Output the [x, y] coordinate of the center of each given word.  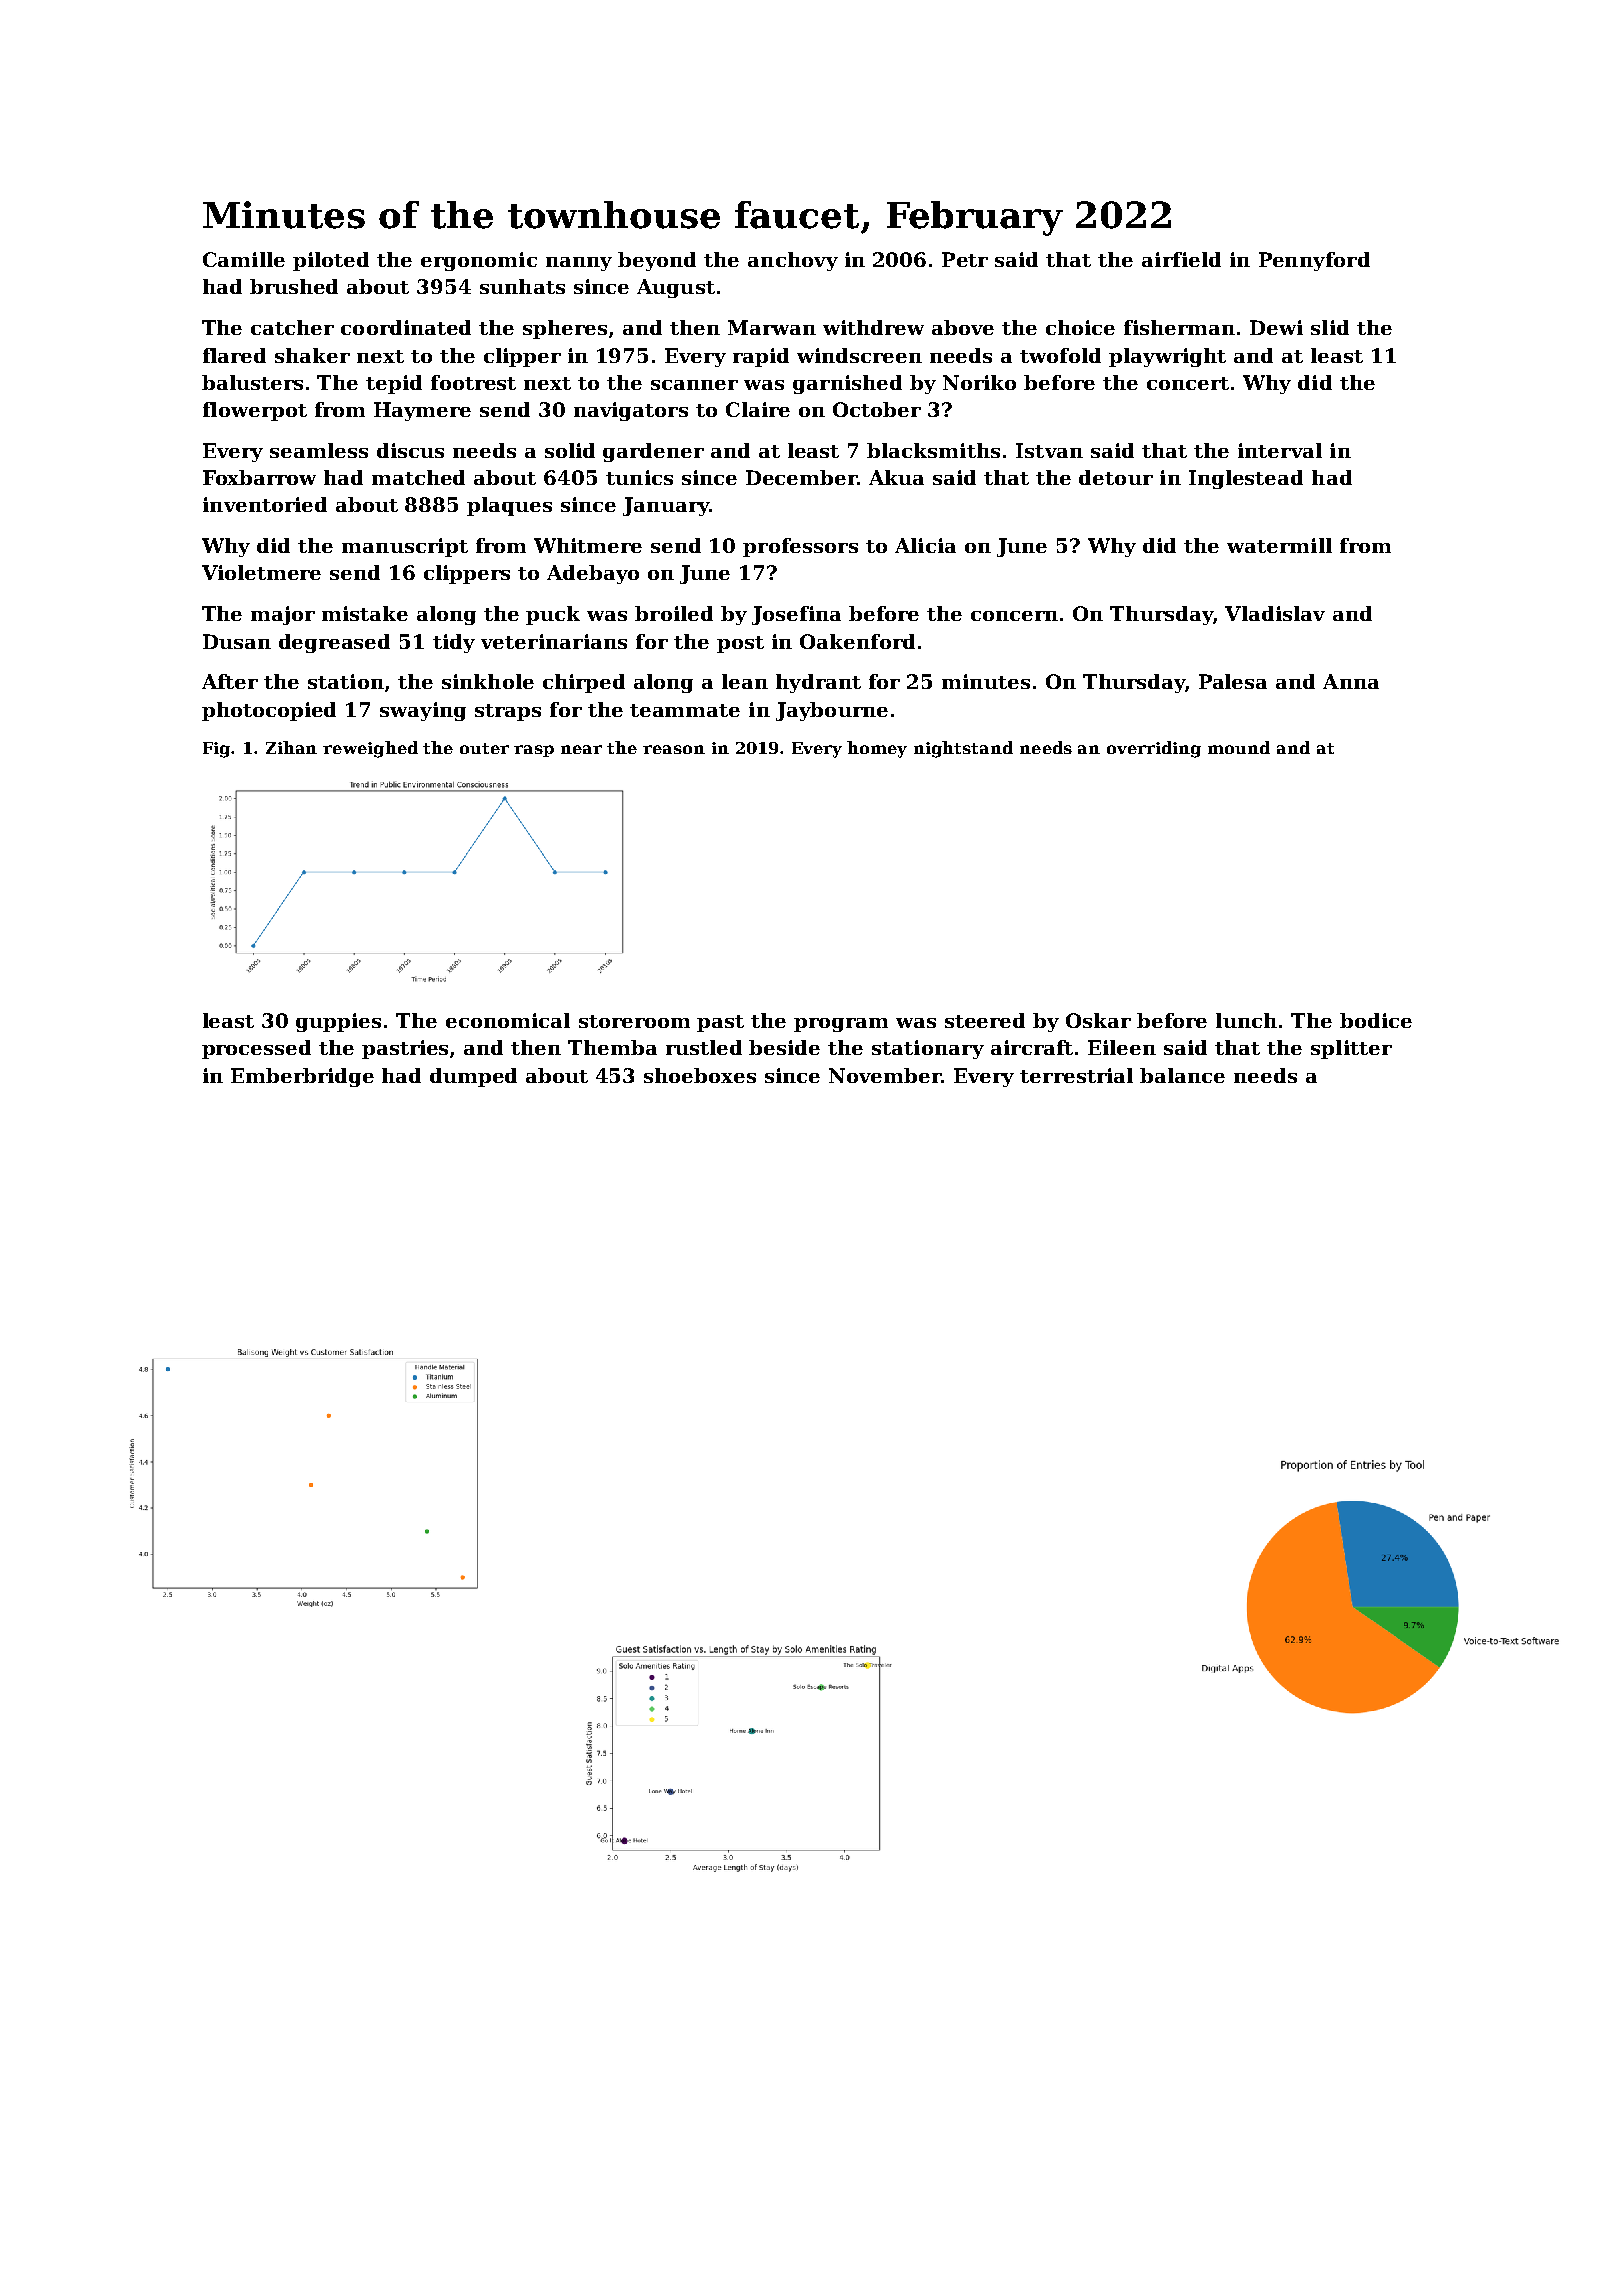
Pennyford [1314, 261]
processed [256, 1049]
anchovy [793, 261]
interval [1280, 450]
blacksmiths [933, 450]
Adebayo [593, 574]
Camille [244, 259]
